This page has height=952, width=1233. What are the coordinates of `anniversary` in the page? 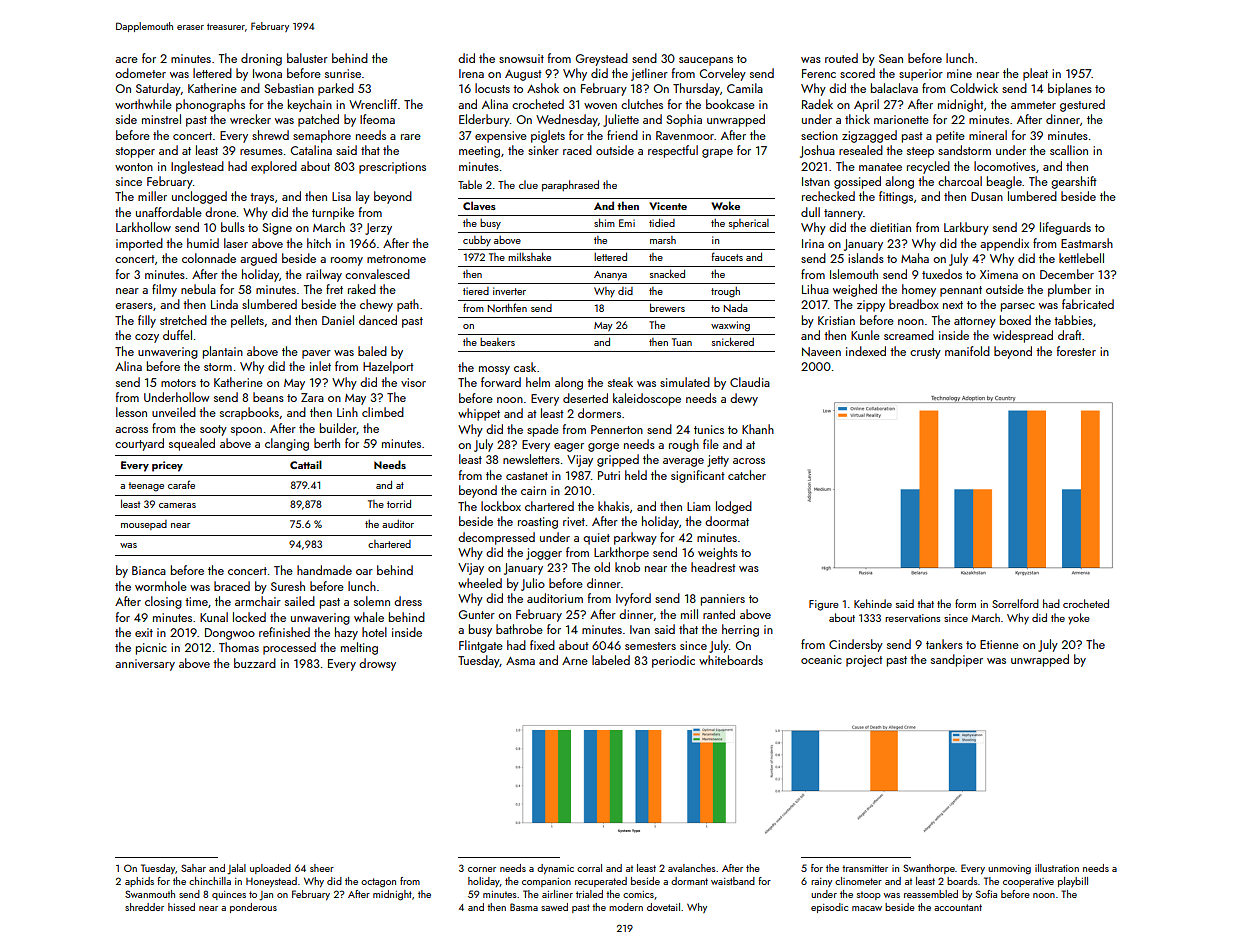 It's located at (145, 665).
